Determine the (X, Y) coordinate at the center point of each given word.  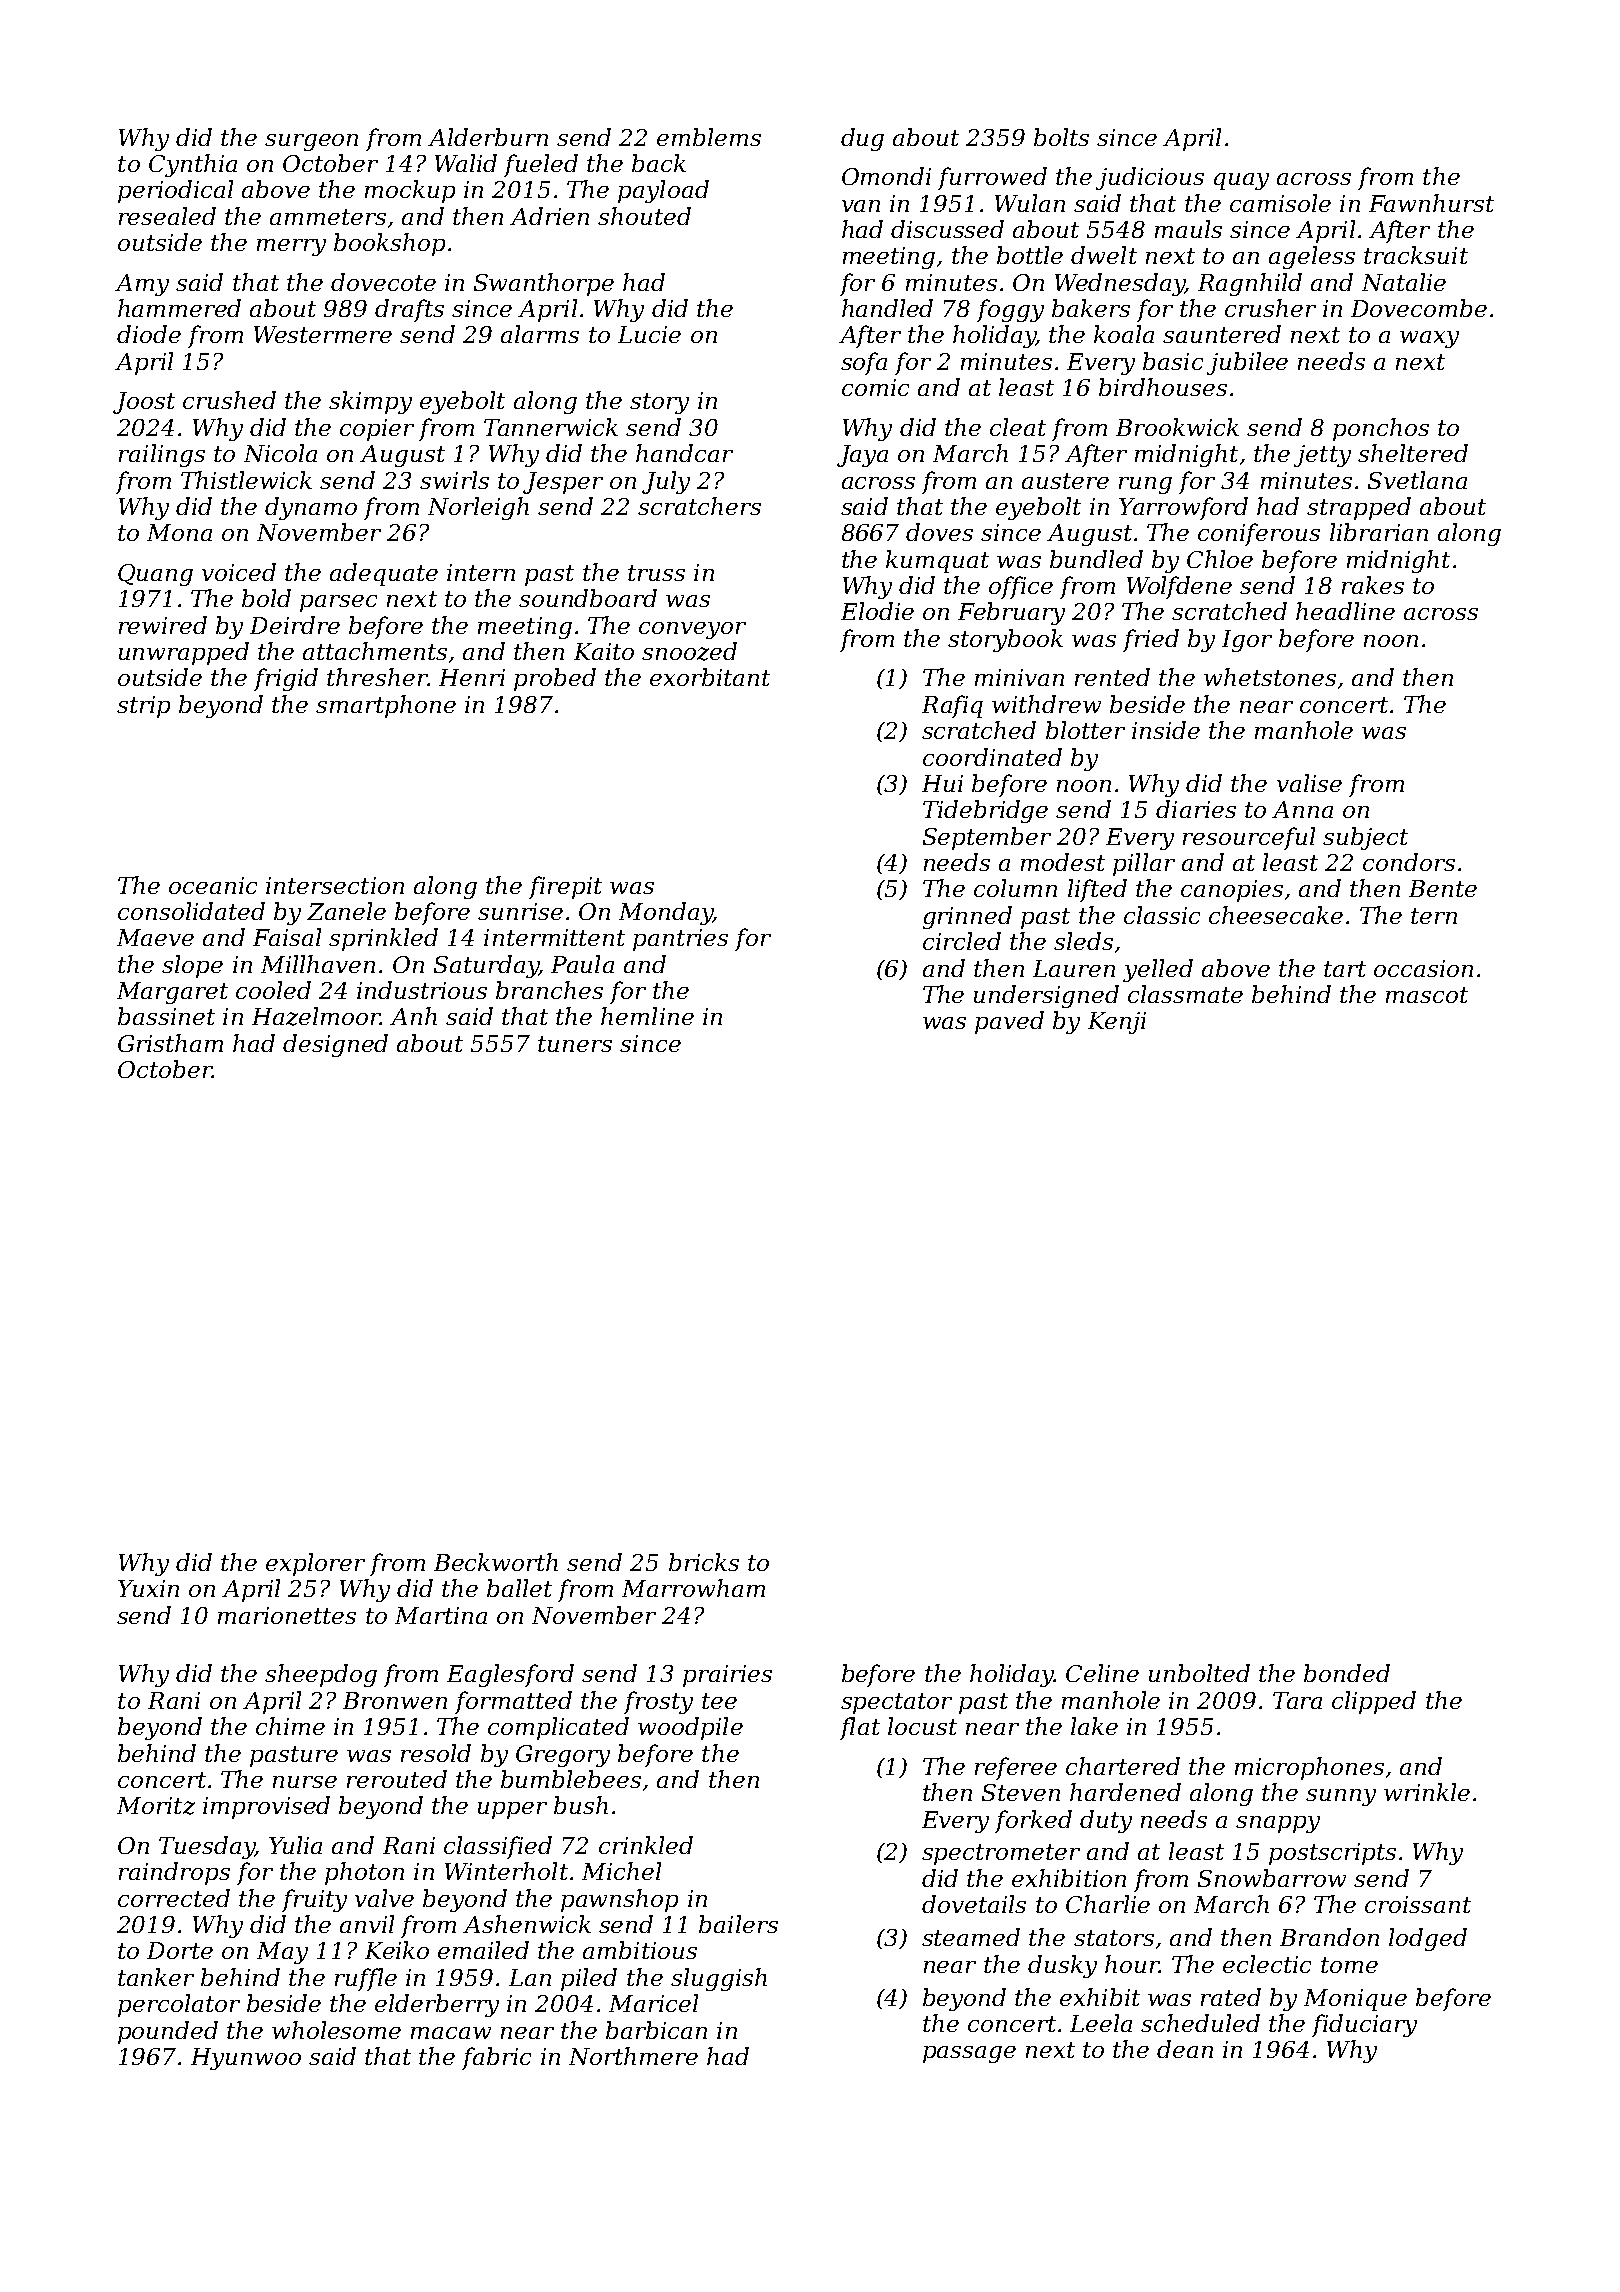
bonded (1347, 1673)
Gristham (170, 1043)
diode (149, 334)
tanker (156, 1977)
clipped (1374, 1702)
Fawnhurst (1431, 203)
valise (1309, 783)
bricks (704, 1562)
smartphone (386, 706)
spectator (896, 1703)
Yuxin (148, 1588)
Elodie (877, 611)
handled (887, 308)
